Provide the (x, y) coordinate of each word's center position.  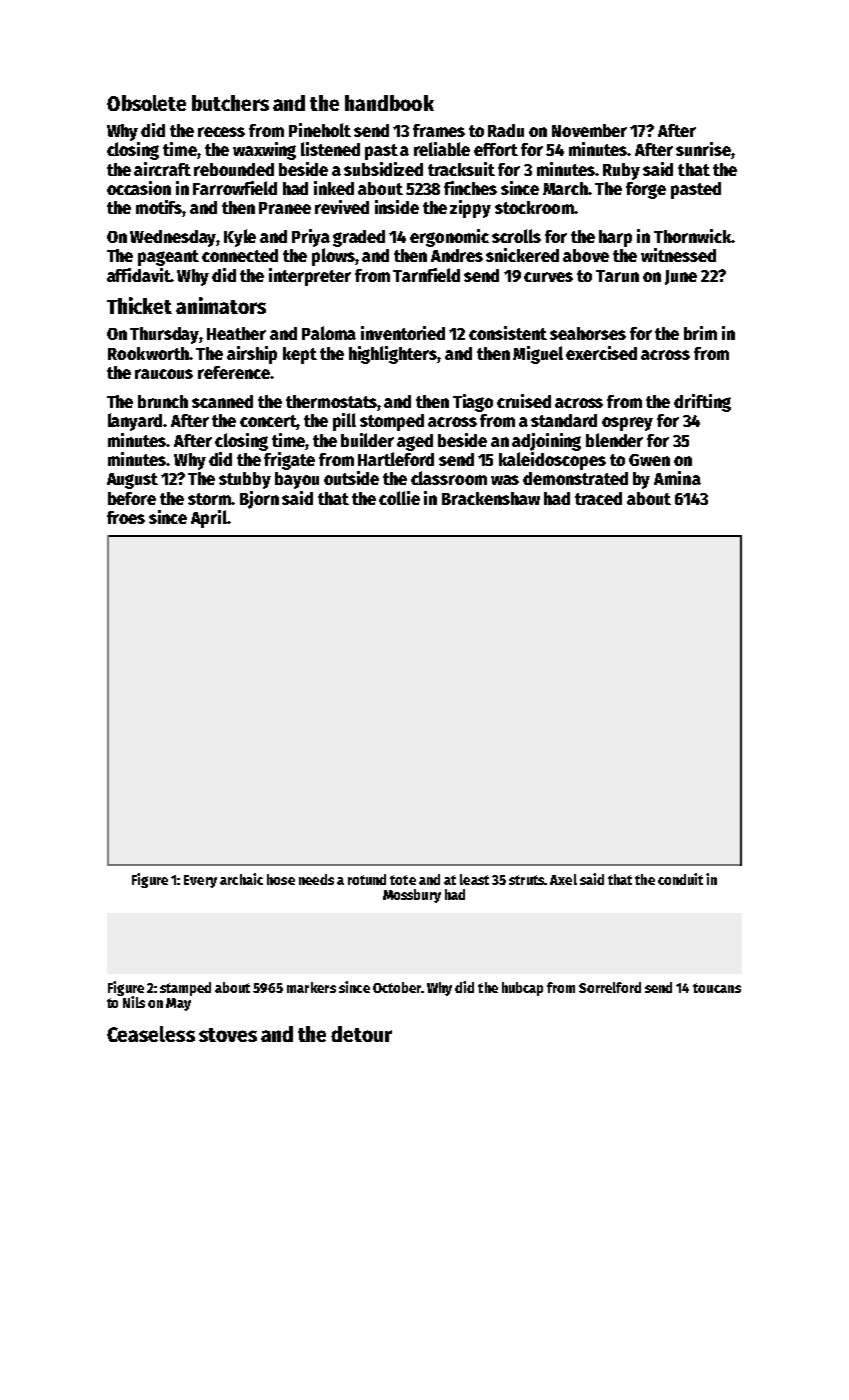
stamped (185, 989)
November (589, 130)
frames (439, 130)
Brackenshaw (491, 498)
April (209, 519)
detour (361, 1034)
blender (614, 440)
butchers (230, 103)
